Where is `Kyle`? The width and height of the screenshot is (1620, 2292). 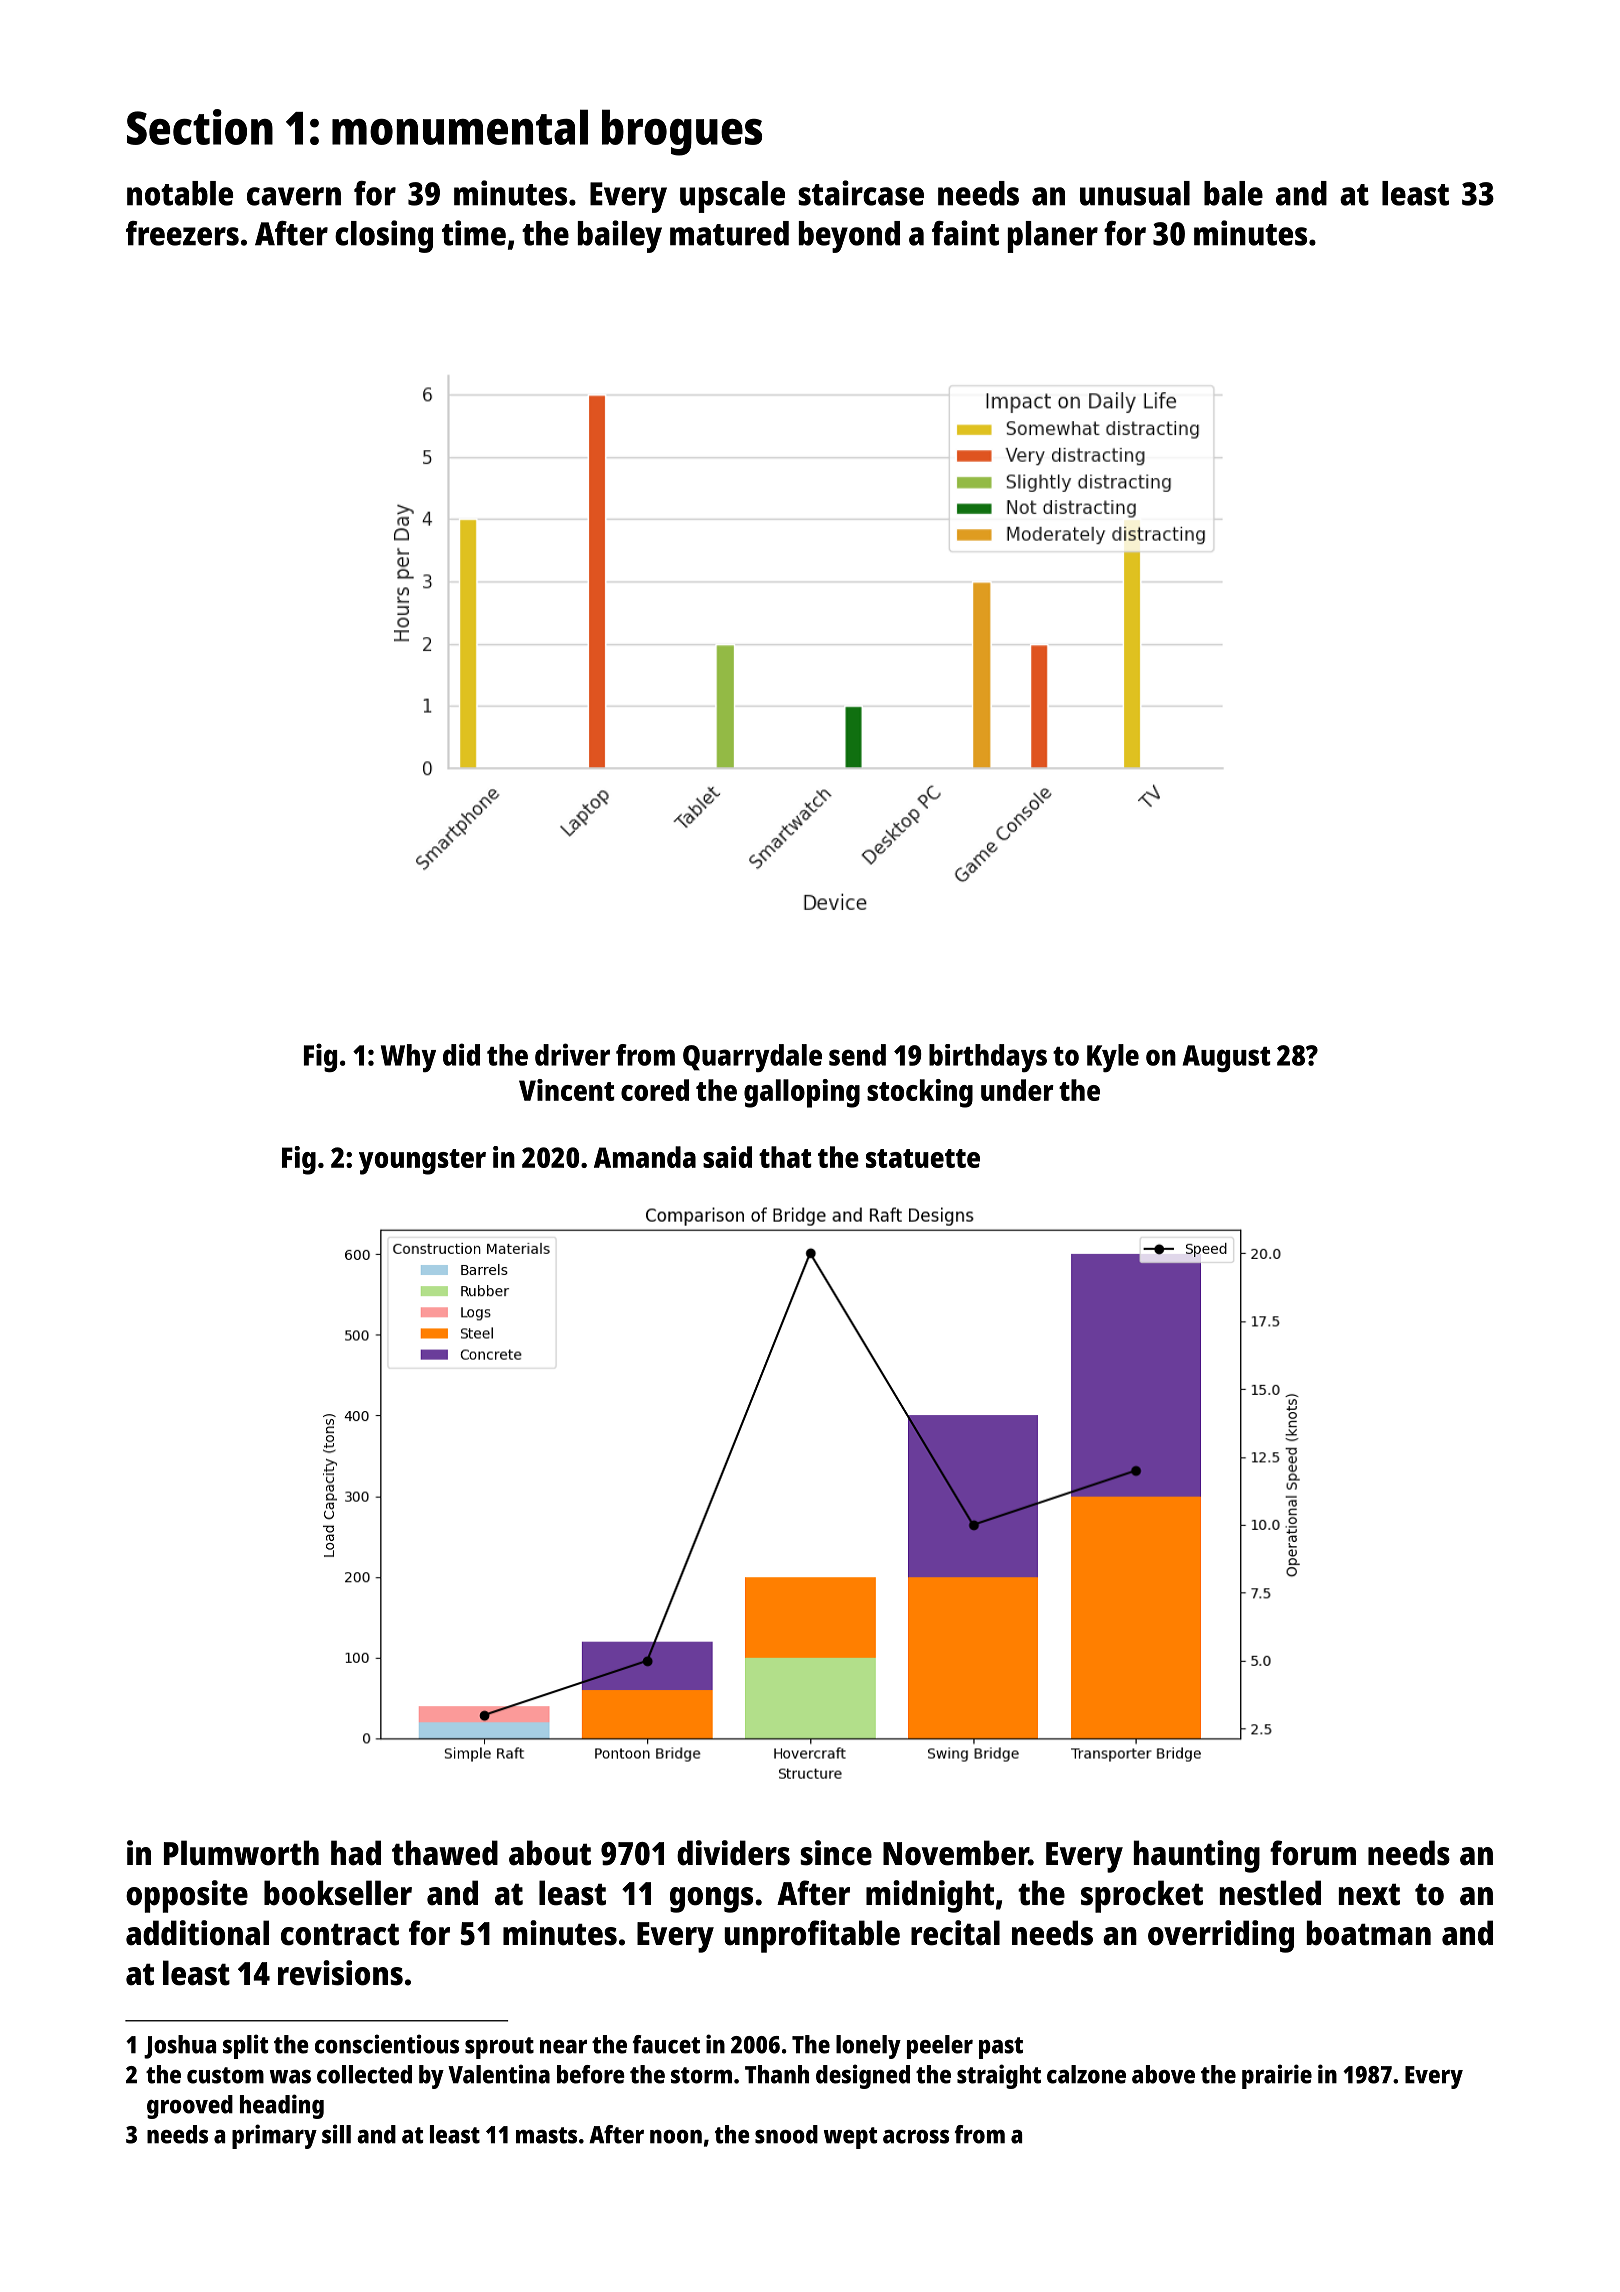
Kyle is located at coordinates (1113, 1058).
